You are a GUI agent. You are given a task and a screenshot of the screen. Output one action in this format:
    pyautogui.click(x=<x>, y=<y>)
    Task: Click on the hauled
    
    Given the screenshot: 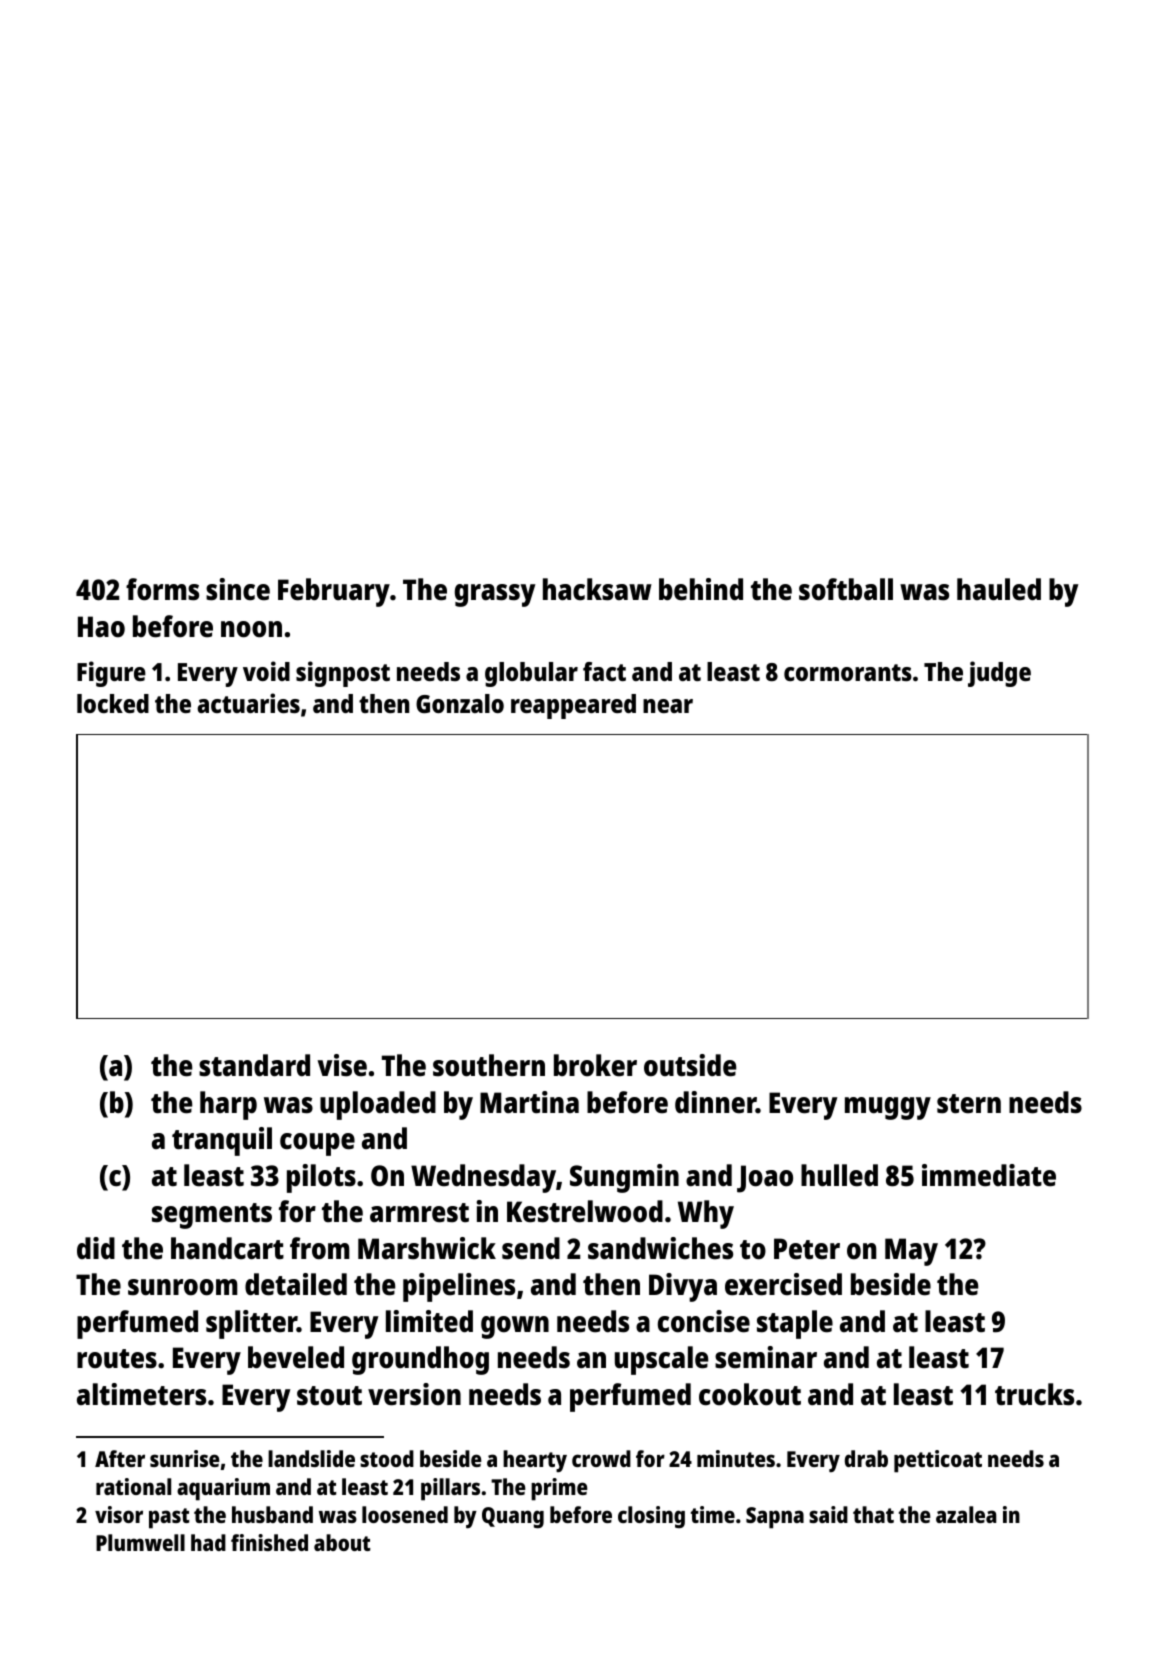 What is the action you would take?
    pyautogui.click(x=999, y=589)
